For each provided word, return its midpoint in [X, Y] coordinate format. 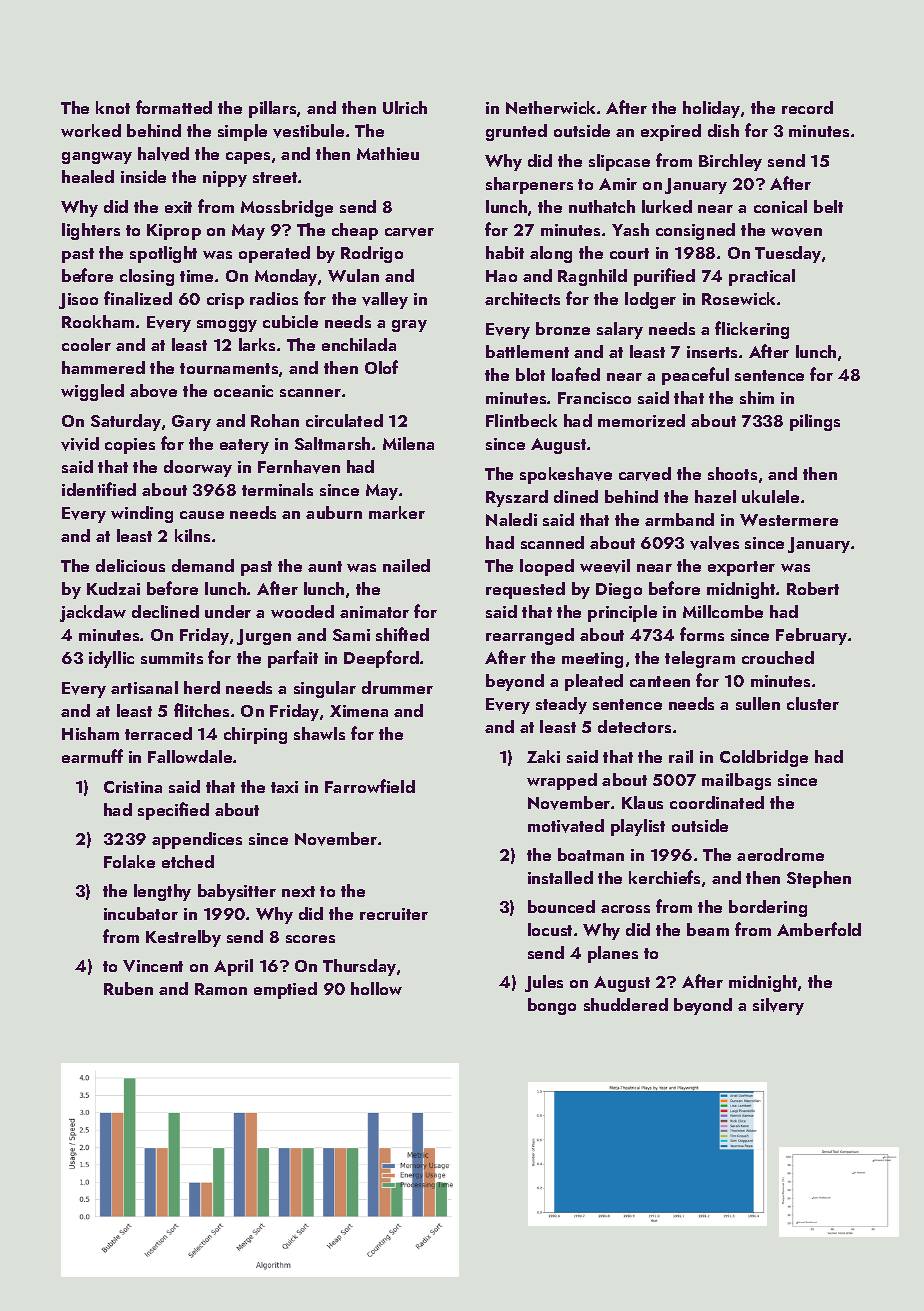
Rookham [98, 321]
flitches [201, 710]
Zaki [543, 756]
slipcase [619, 162]
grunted [516, 132]
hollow [376, 988]
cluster [813, 703]
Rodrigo [372, 254]
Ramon [221, 989]
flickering [752, 330]
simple [242, 132]
